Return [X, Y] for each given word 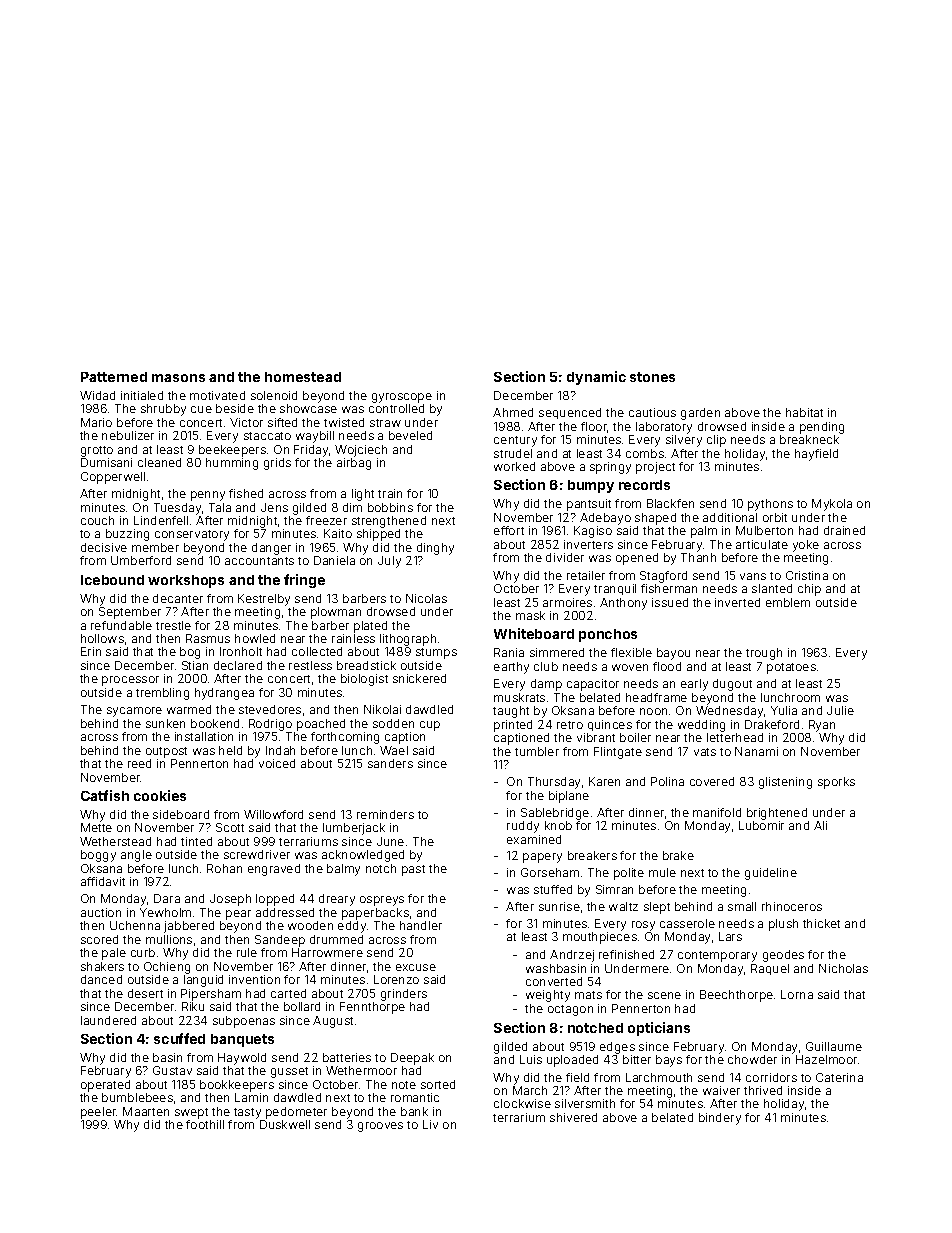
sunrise [559, 906]
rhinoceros [792, 906]
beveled [410, 435]
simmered [557, 652]
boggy [98, 856]
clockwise [522, 1103]
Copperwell [113, 478]
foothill [205, 1124]
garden [700, 414]
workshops [186, 581]
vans [753, 576]
